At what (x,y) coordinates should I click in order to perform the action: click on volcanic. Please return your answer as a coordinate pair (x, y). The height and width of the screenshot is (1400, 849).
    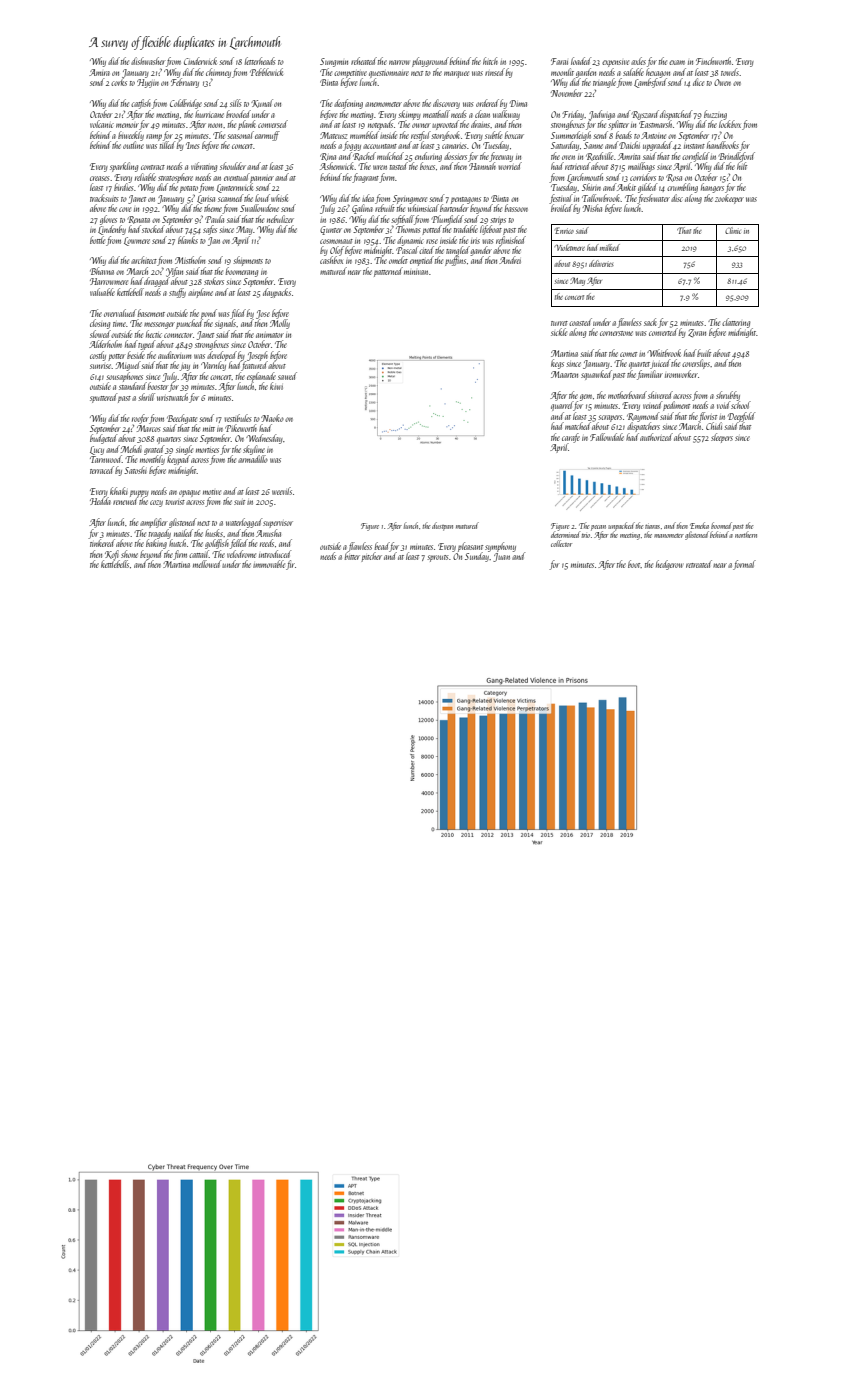
    Looking at the image, I should click on (102, 124).
